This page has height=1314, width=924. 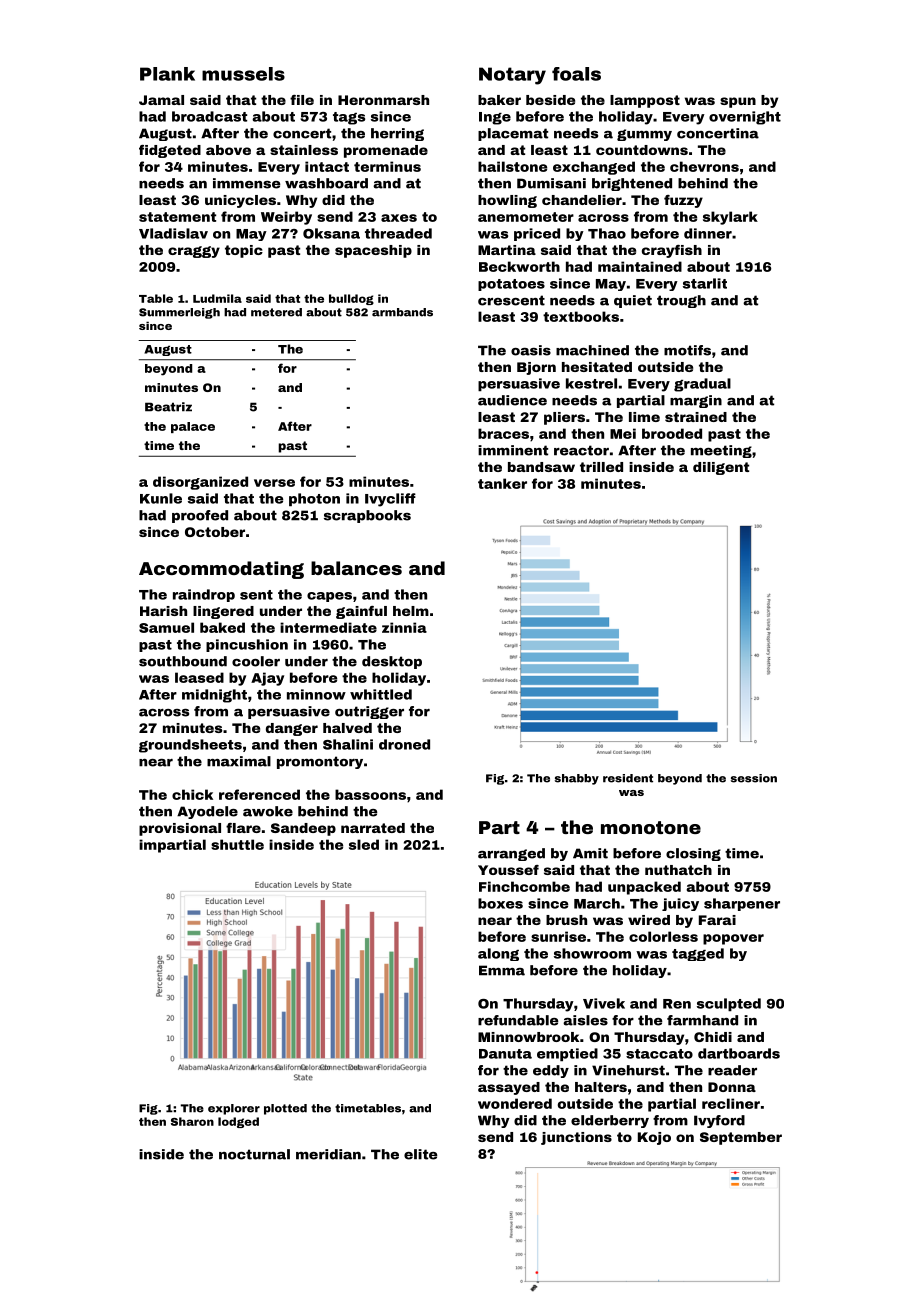 What do you see at coordinates (721, 468) in the page?
I see `diligent` at bounding box center [721, 468].
